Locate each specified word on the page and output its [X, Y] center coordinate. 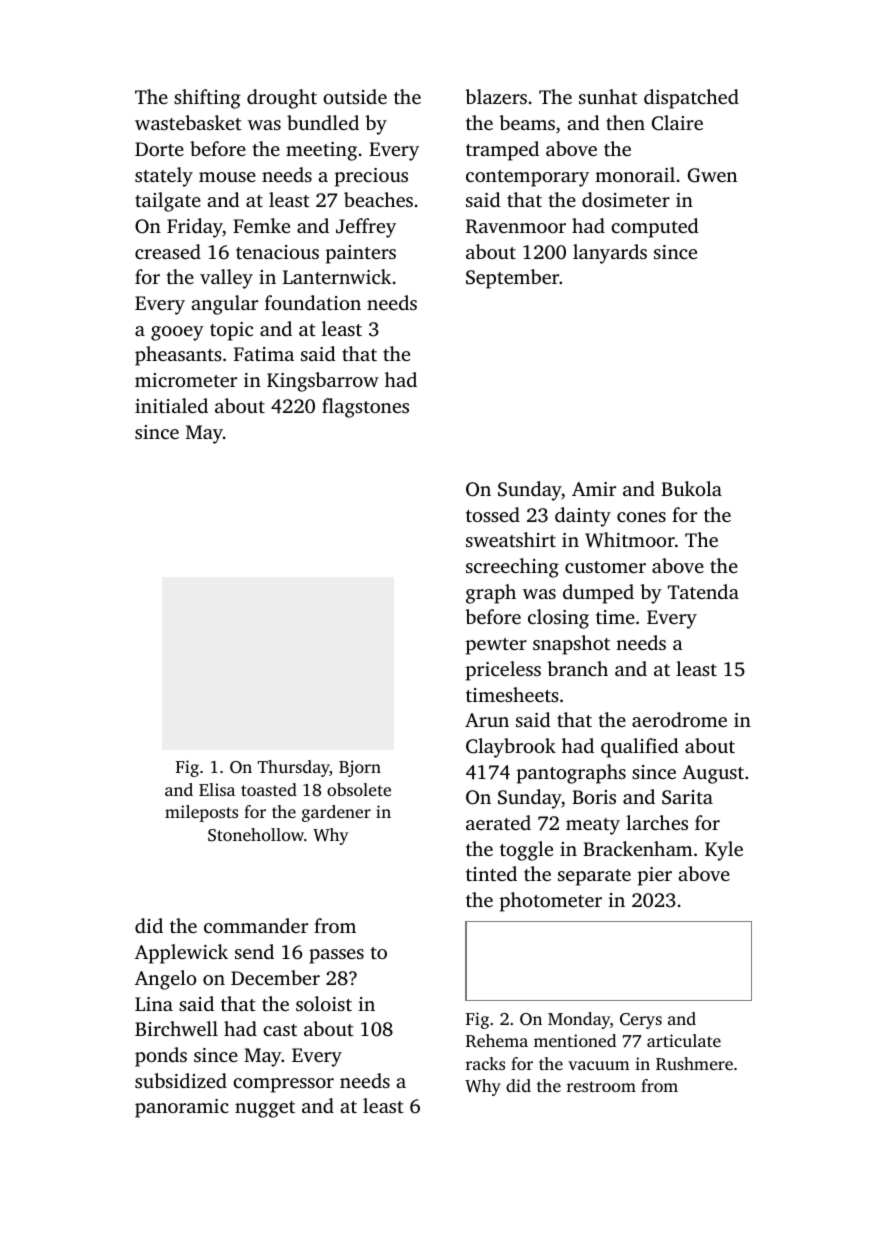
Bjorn [360, 768]
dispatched [691, 99]
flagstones [365, 408]
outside [355, 96]
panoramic [182, 1108]
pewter [496, 646]
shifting [207, 99]
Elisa [217, 789]
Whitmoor [630, 540]
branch [577, 668]
